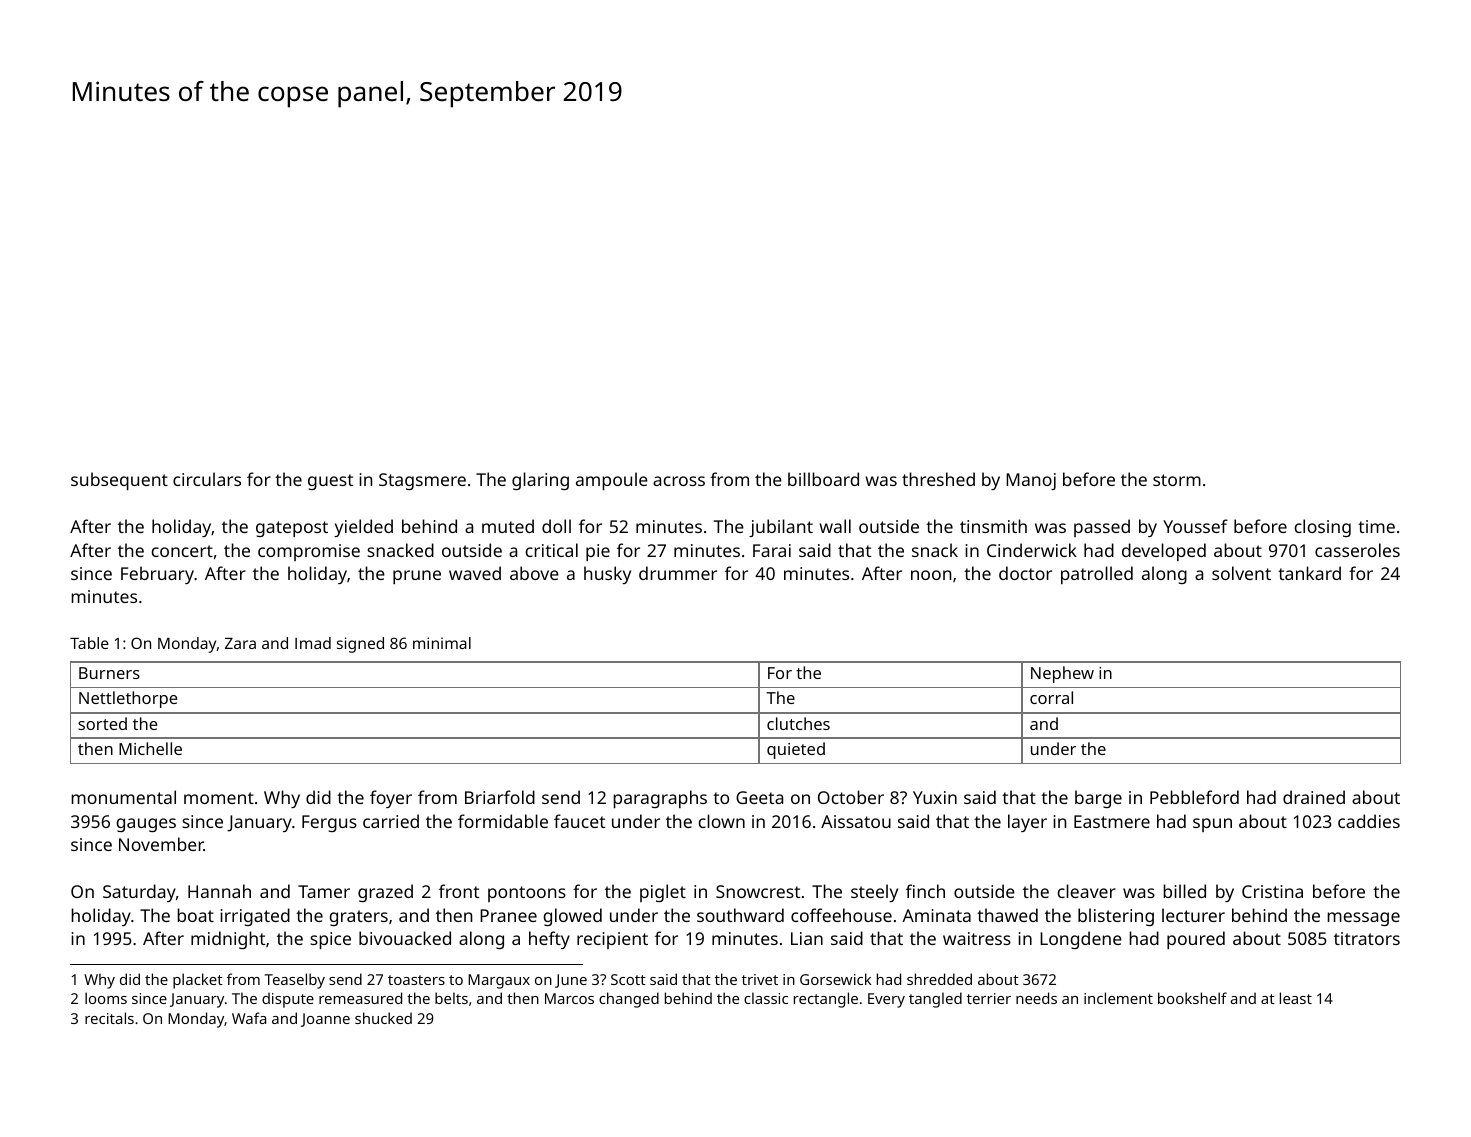 This image has height=1137, width=1471. What do you see at coordinates (1062, 674) in the image?
I see `Nephew` at bounding box center [1062, 674].
